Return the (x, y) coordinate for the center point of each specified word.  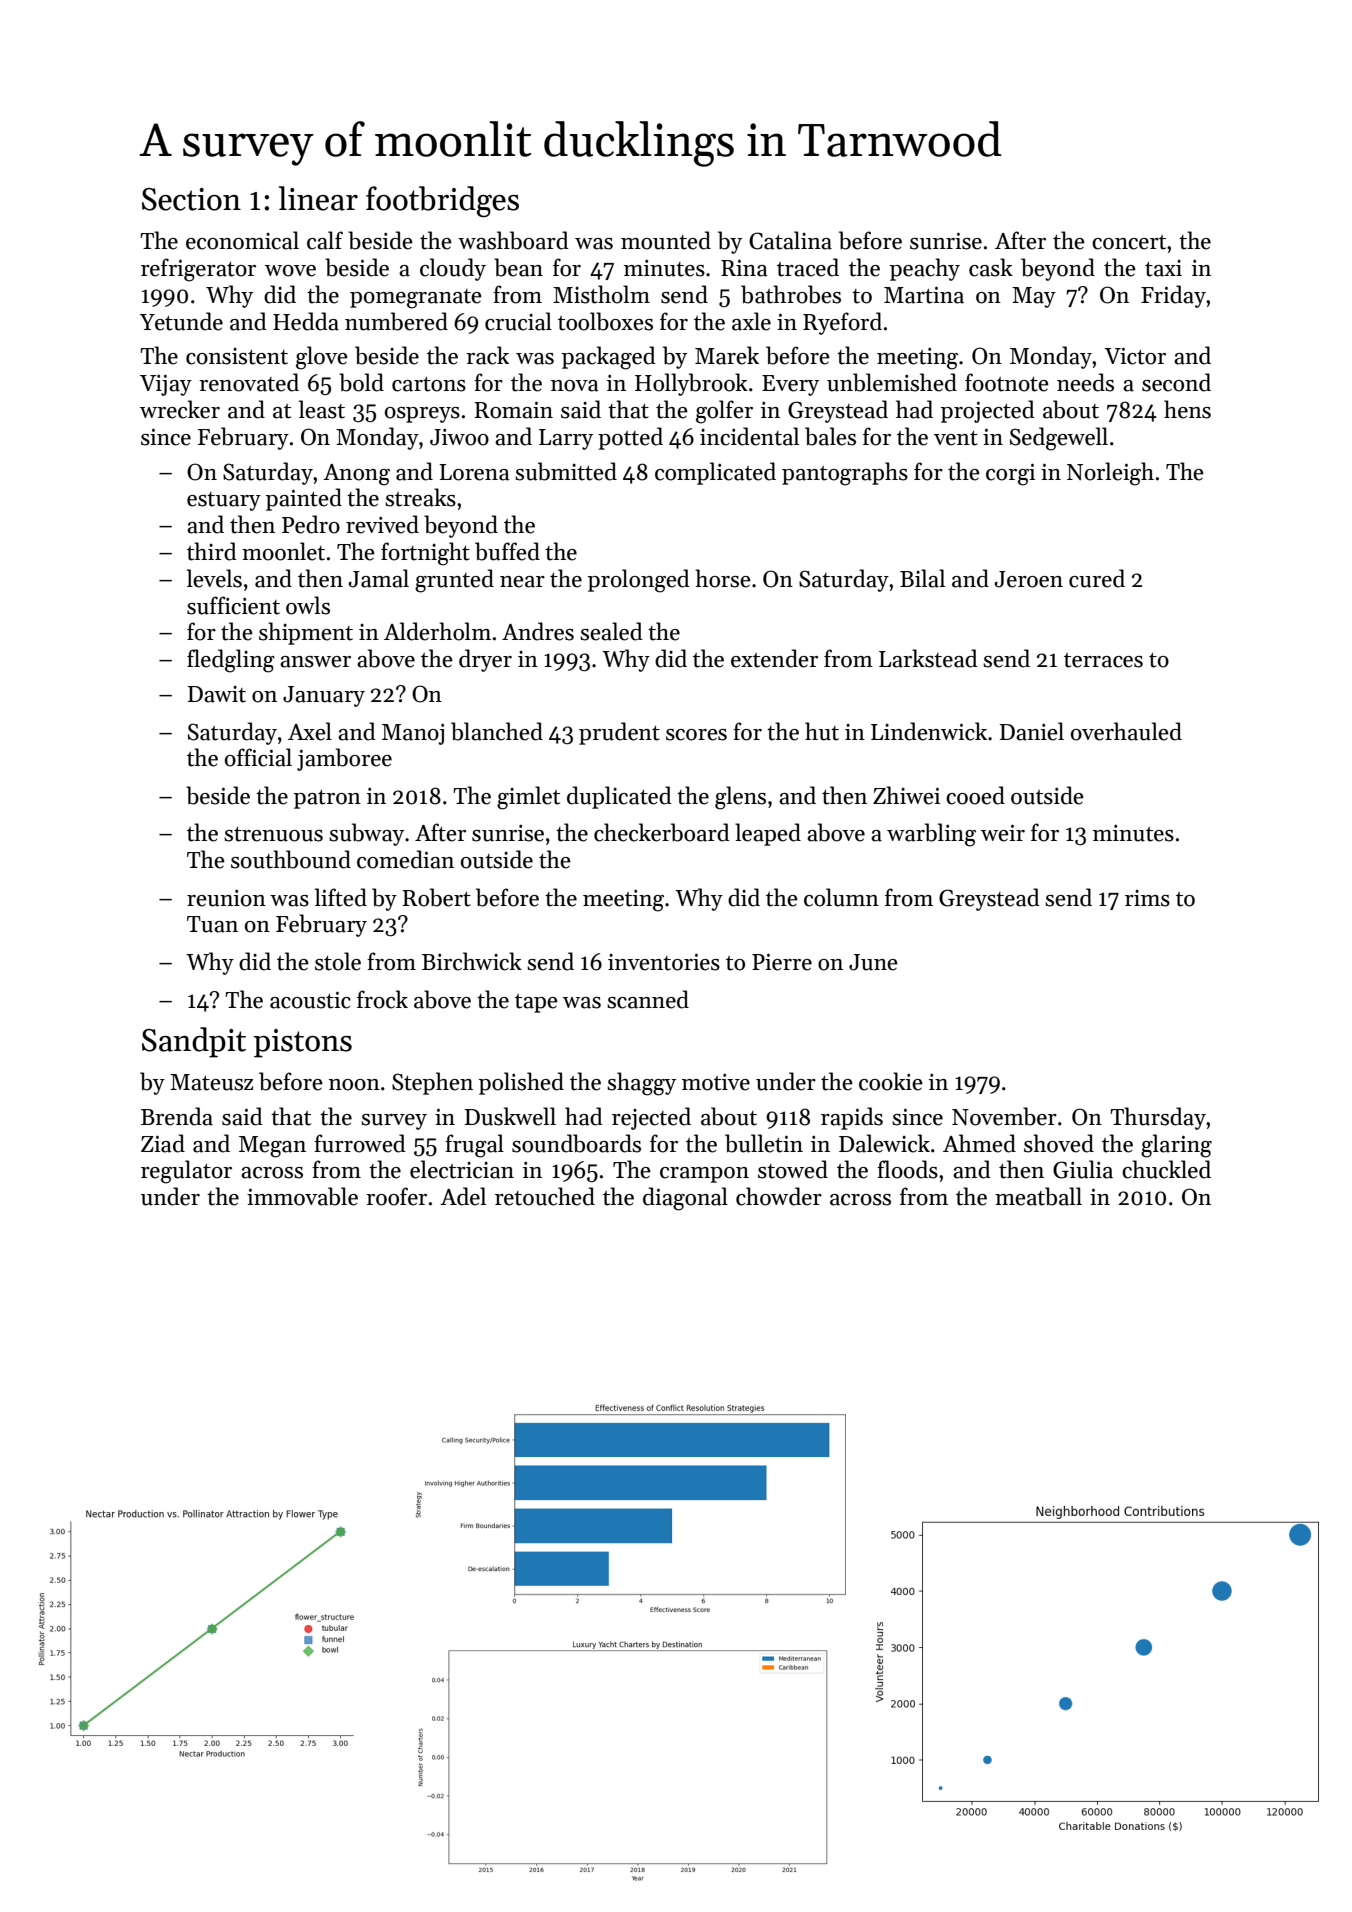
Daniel (1031, 731)
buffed (507, 551)
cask (991, 267)
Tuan (212, 924)
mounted (666, 240)
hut (822, 731)
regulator (186, 1172)
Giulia (1083, 1169)
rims (1147, 898)
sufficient (233, 605)
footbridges (442, 202)
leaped (768, 834)
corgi (1010, 474)
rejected (651, 1118)
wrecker (180, 409)
